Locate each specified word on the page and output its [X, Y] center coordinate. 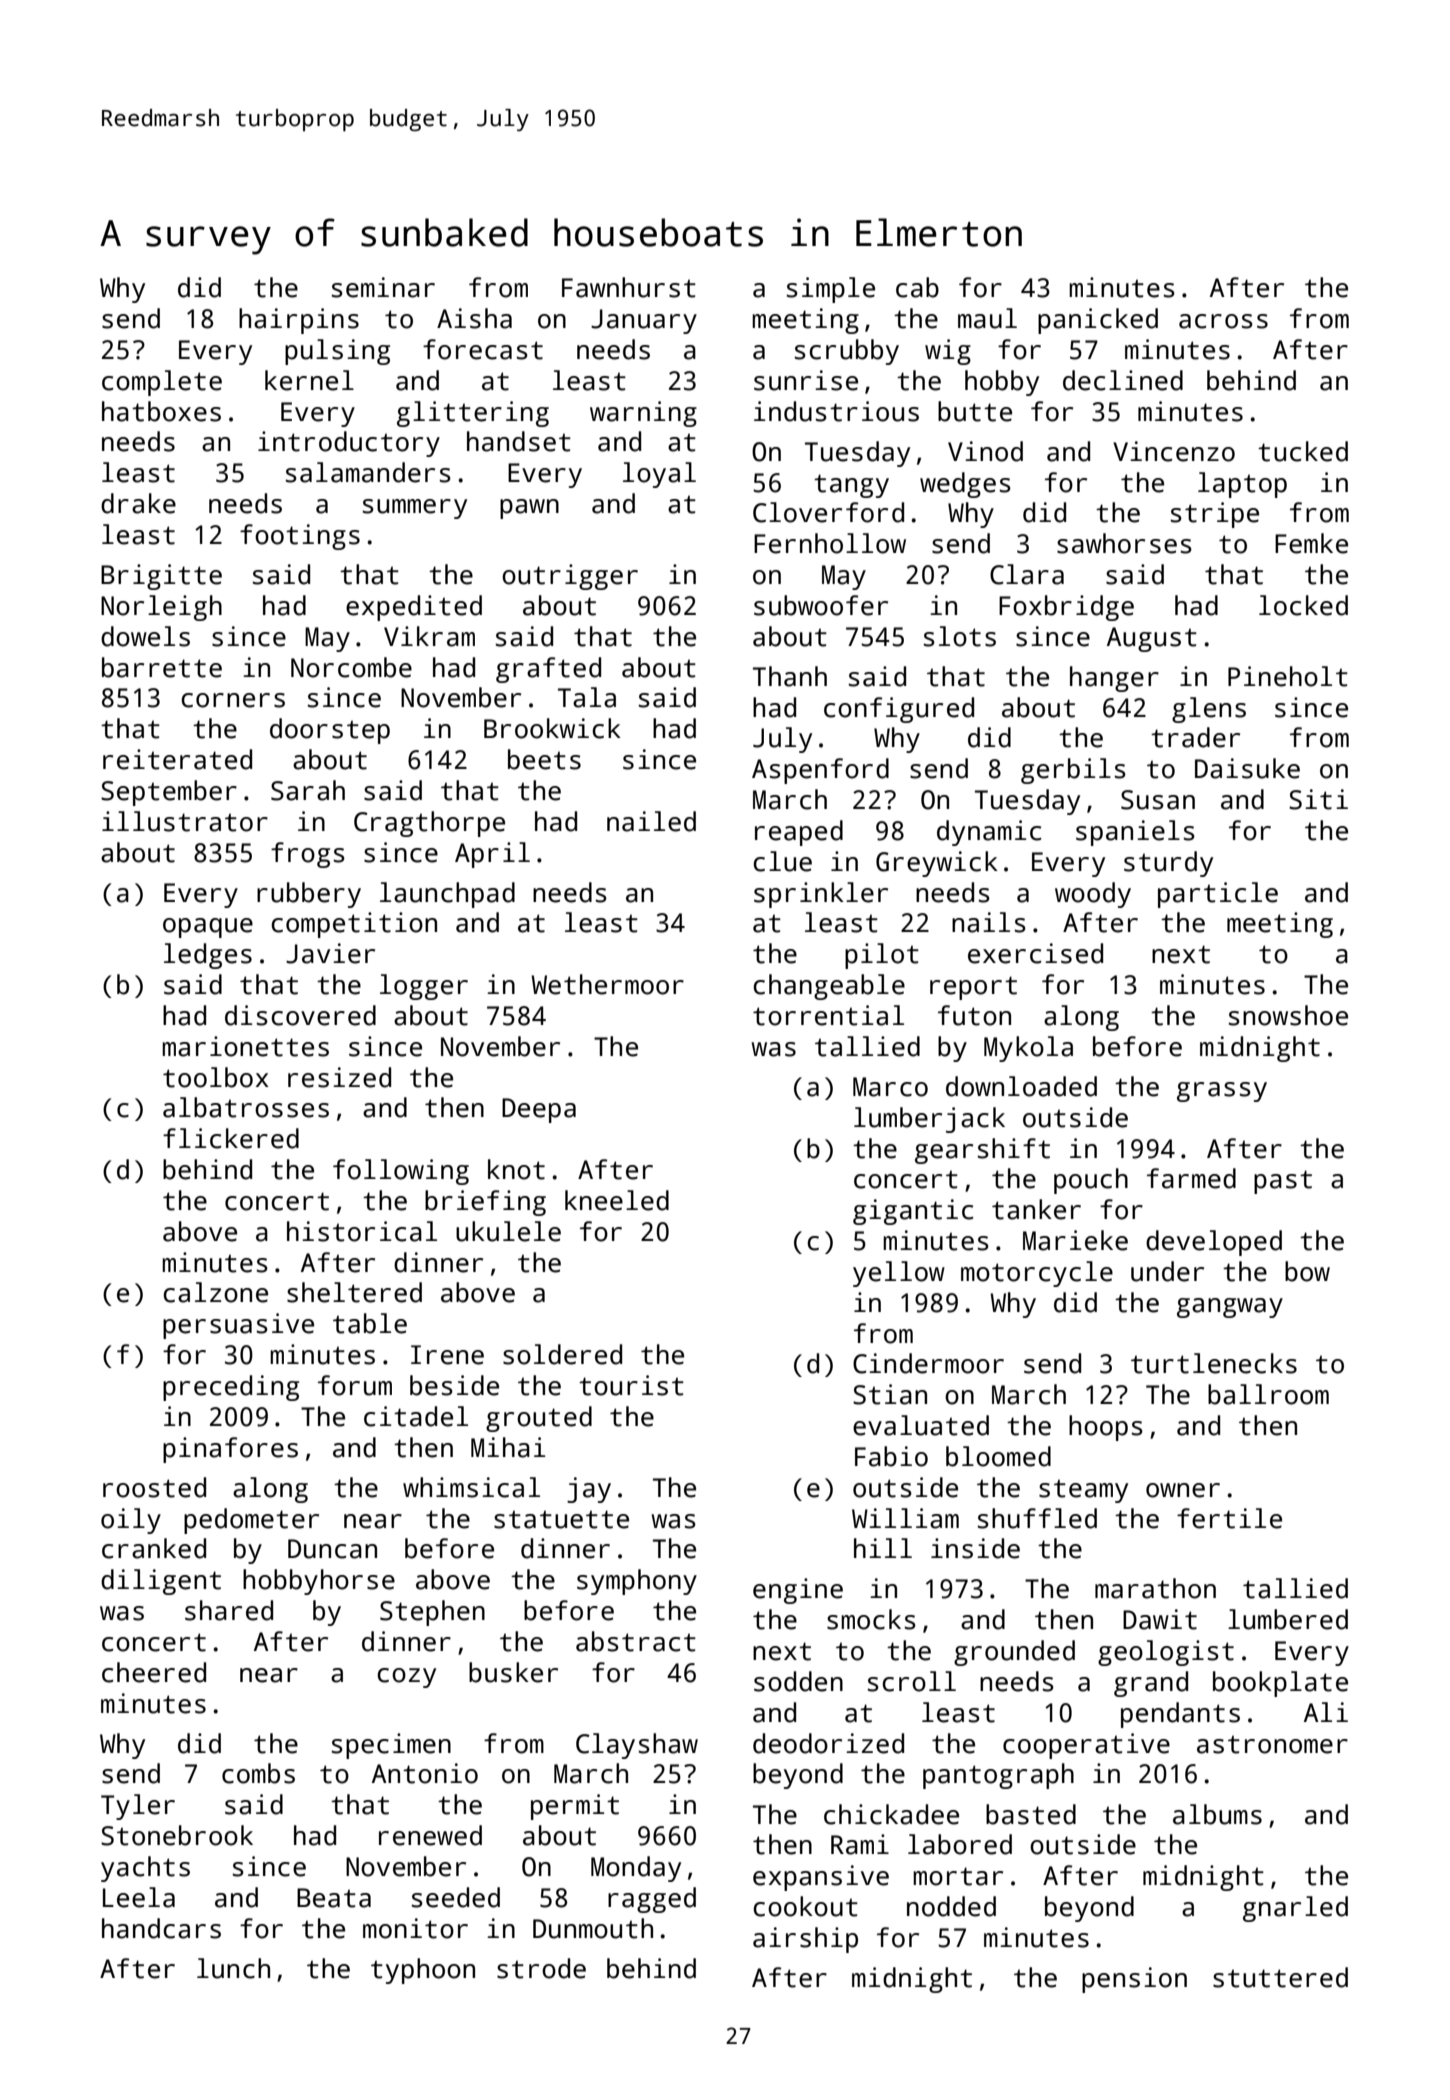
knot [516, 1169]
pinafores [230, 1450]
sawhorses [1124, 543]
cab [917, 287]
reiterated [177, 759]
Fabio [891, 1456]
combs [258, 1773]
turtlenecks [1214, 1363]
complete [162, 383]
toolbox [216, 1077]
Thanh [790, 676]
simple [831, 290]
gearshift [982, 1151]
